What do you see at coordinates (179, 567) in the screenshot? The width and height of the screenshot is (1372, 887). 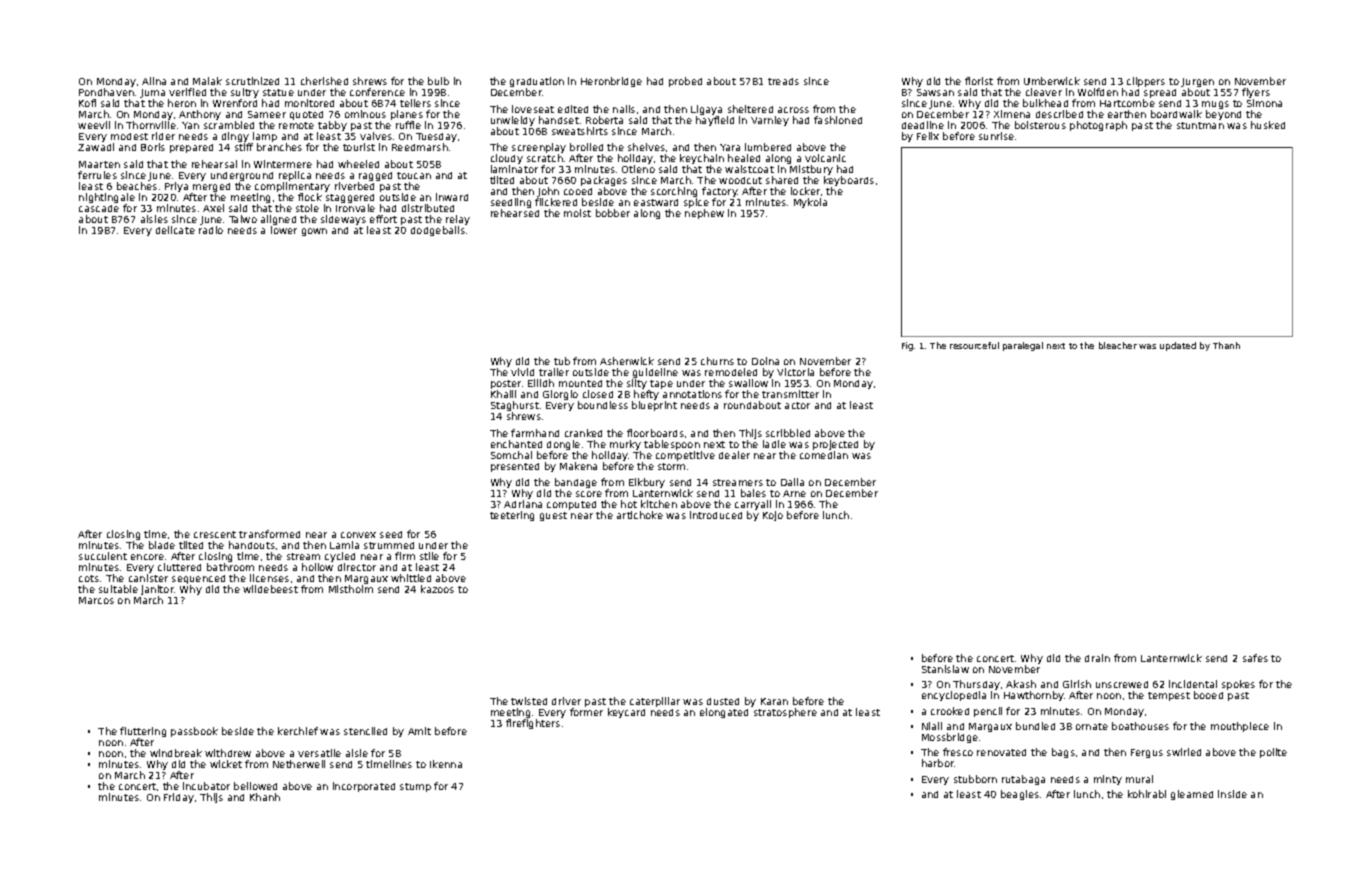 I see `cluttered` at bounding box center [179, 567].
